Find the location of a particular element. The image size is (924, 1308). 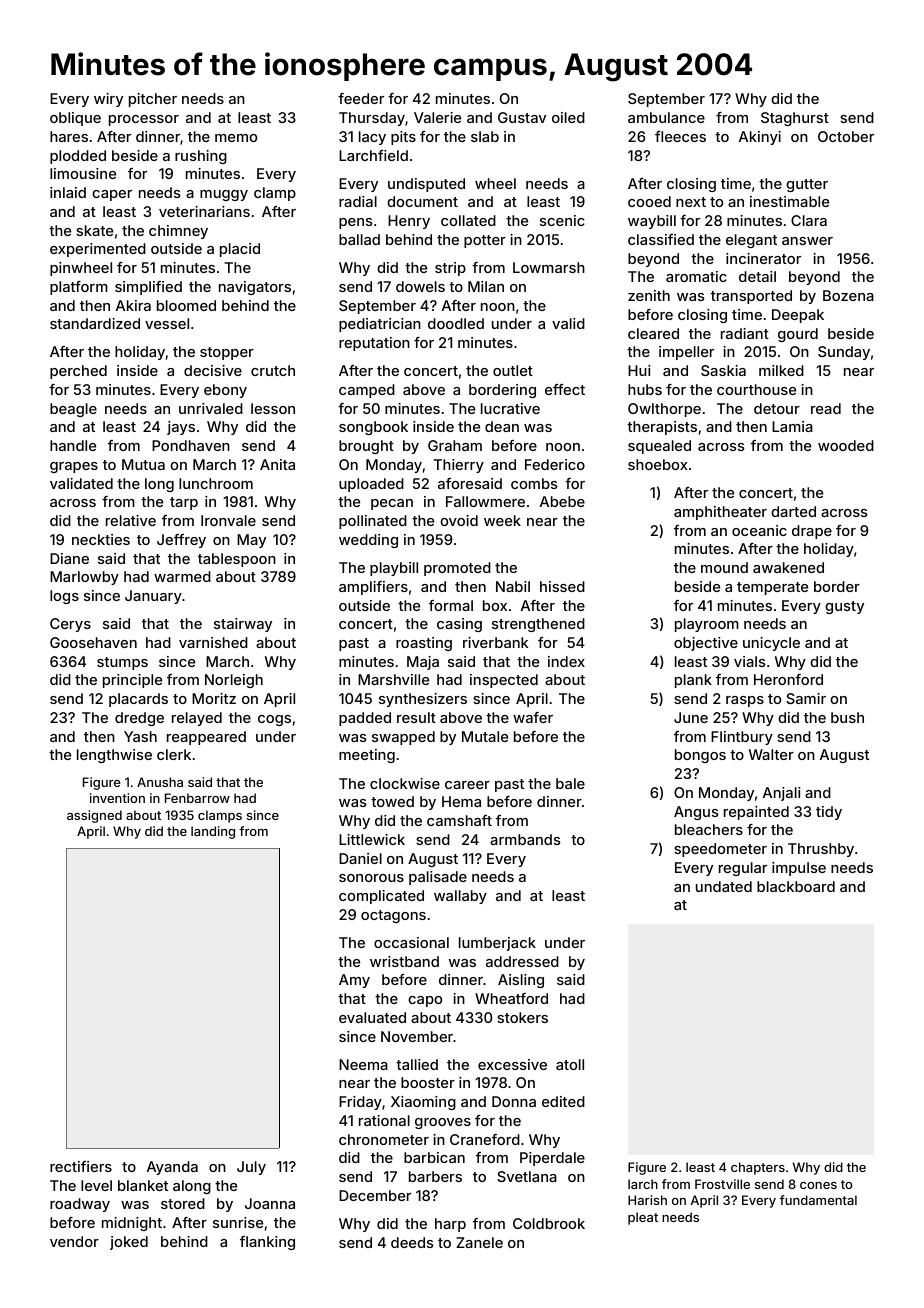

bush is located at coordinates (847, 717).
